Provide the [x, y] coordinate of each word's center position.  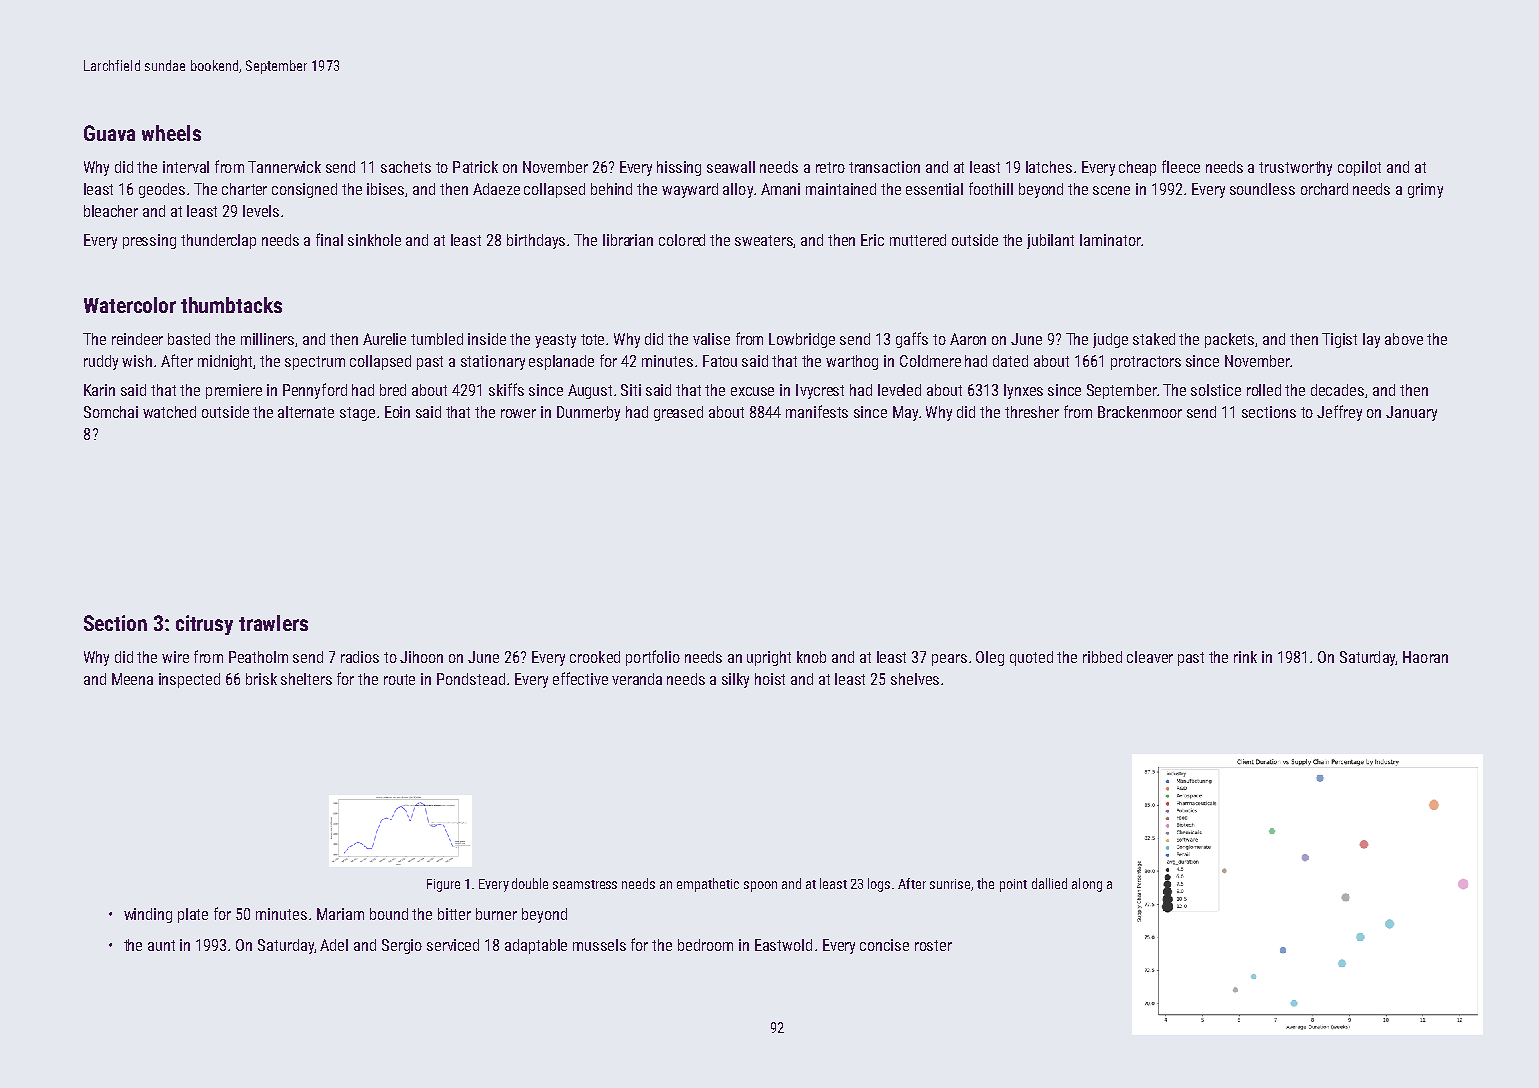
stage [357, 414]
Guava [109, 133]
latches [1049, 167]
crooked [595, 657]
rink [1245, 657]
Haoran [1425, 657]
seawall [731, 167]
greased [678, 413]
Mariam [340, 914]
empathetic [708, 885]
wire [175, 657]
